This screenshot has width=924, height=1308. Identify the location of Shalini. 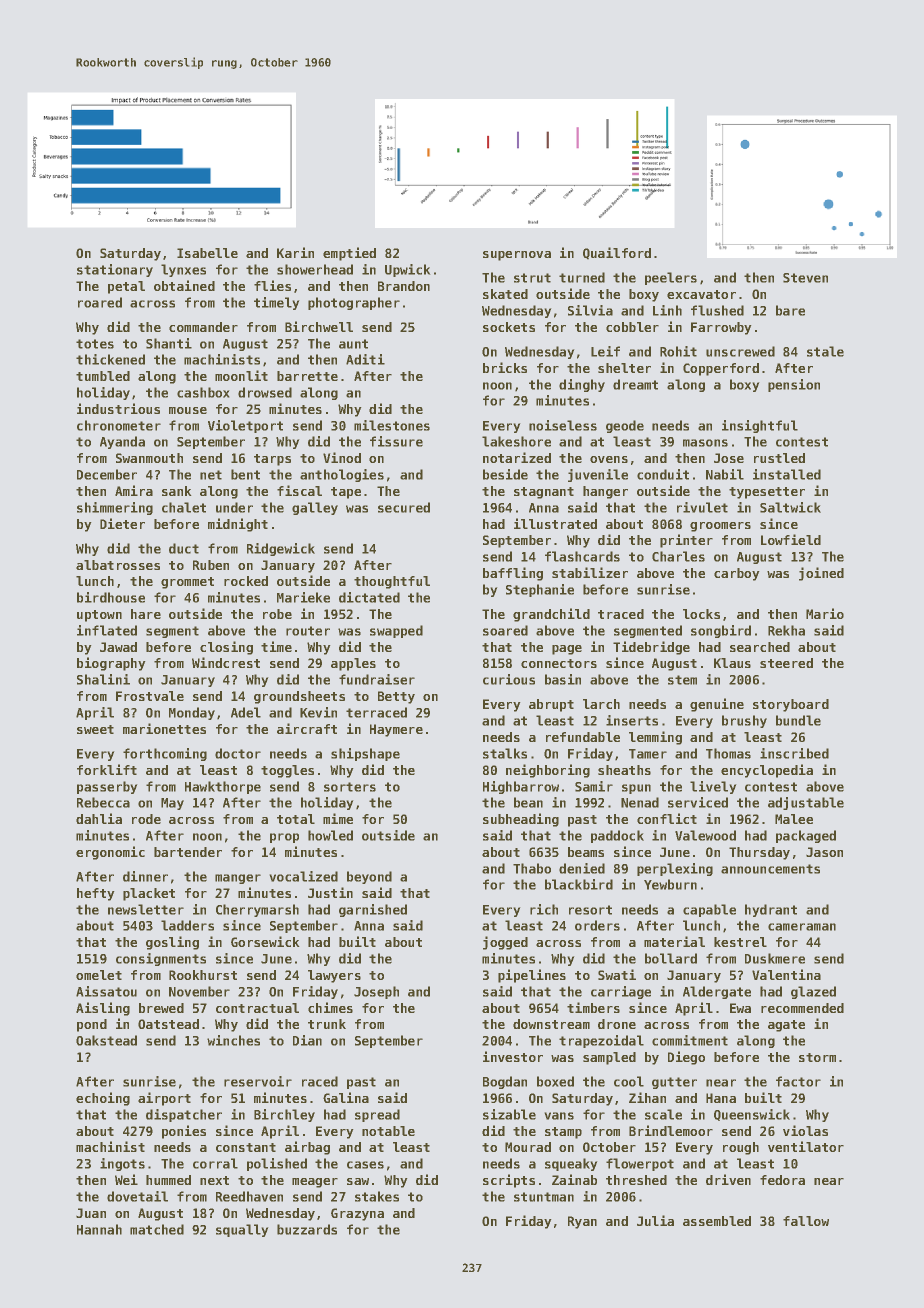
(103, 679).
